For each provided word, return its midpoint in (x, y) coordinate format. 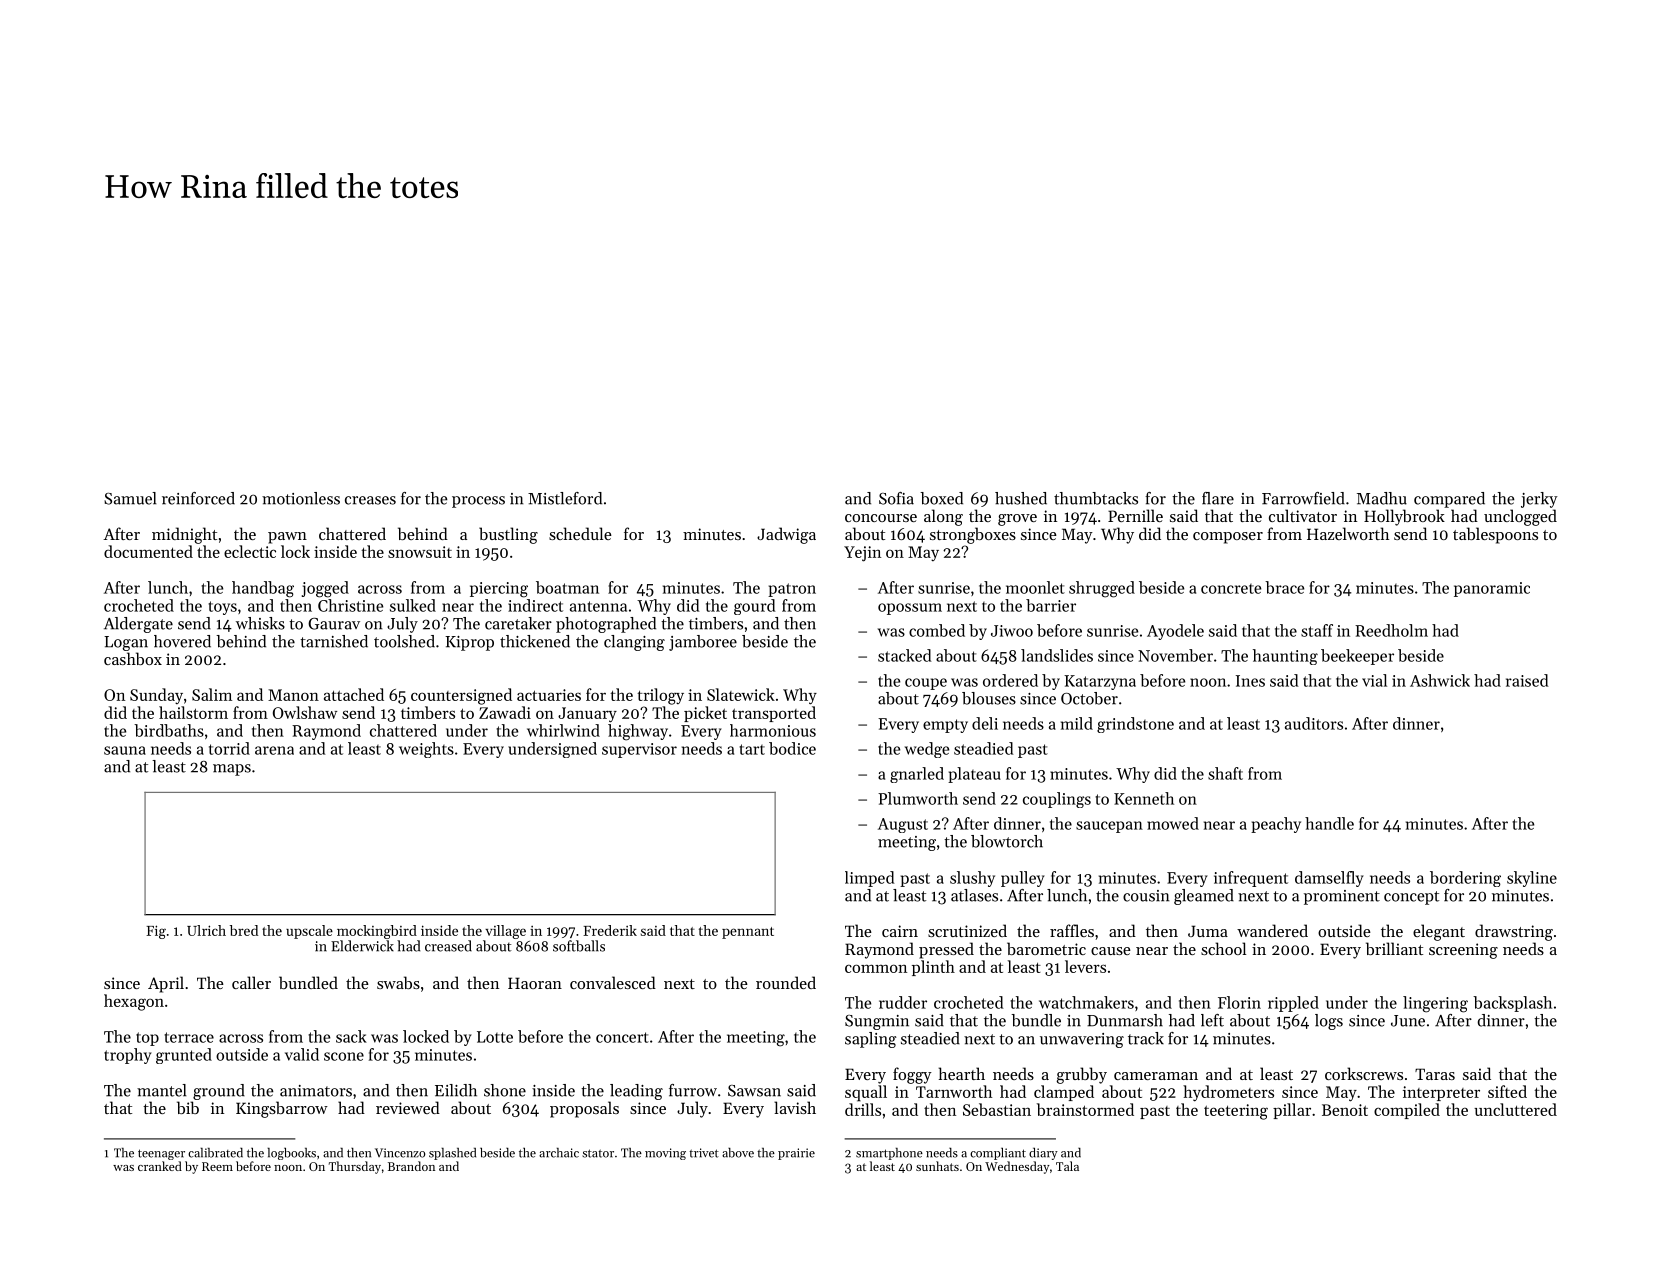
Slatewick (741, 694)
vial (1374, 680)
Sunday (156, 696)
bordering (1465, 879)
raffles (1072, 930)
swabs (398, 982)
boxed (941, 498)
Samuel (130, 498)
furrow (693, 1090)
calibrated (215, 1153)
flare (1218, 498)
